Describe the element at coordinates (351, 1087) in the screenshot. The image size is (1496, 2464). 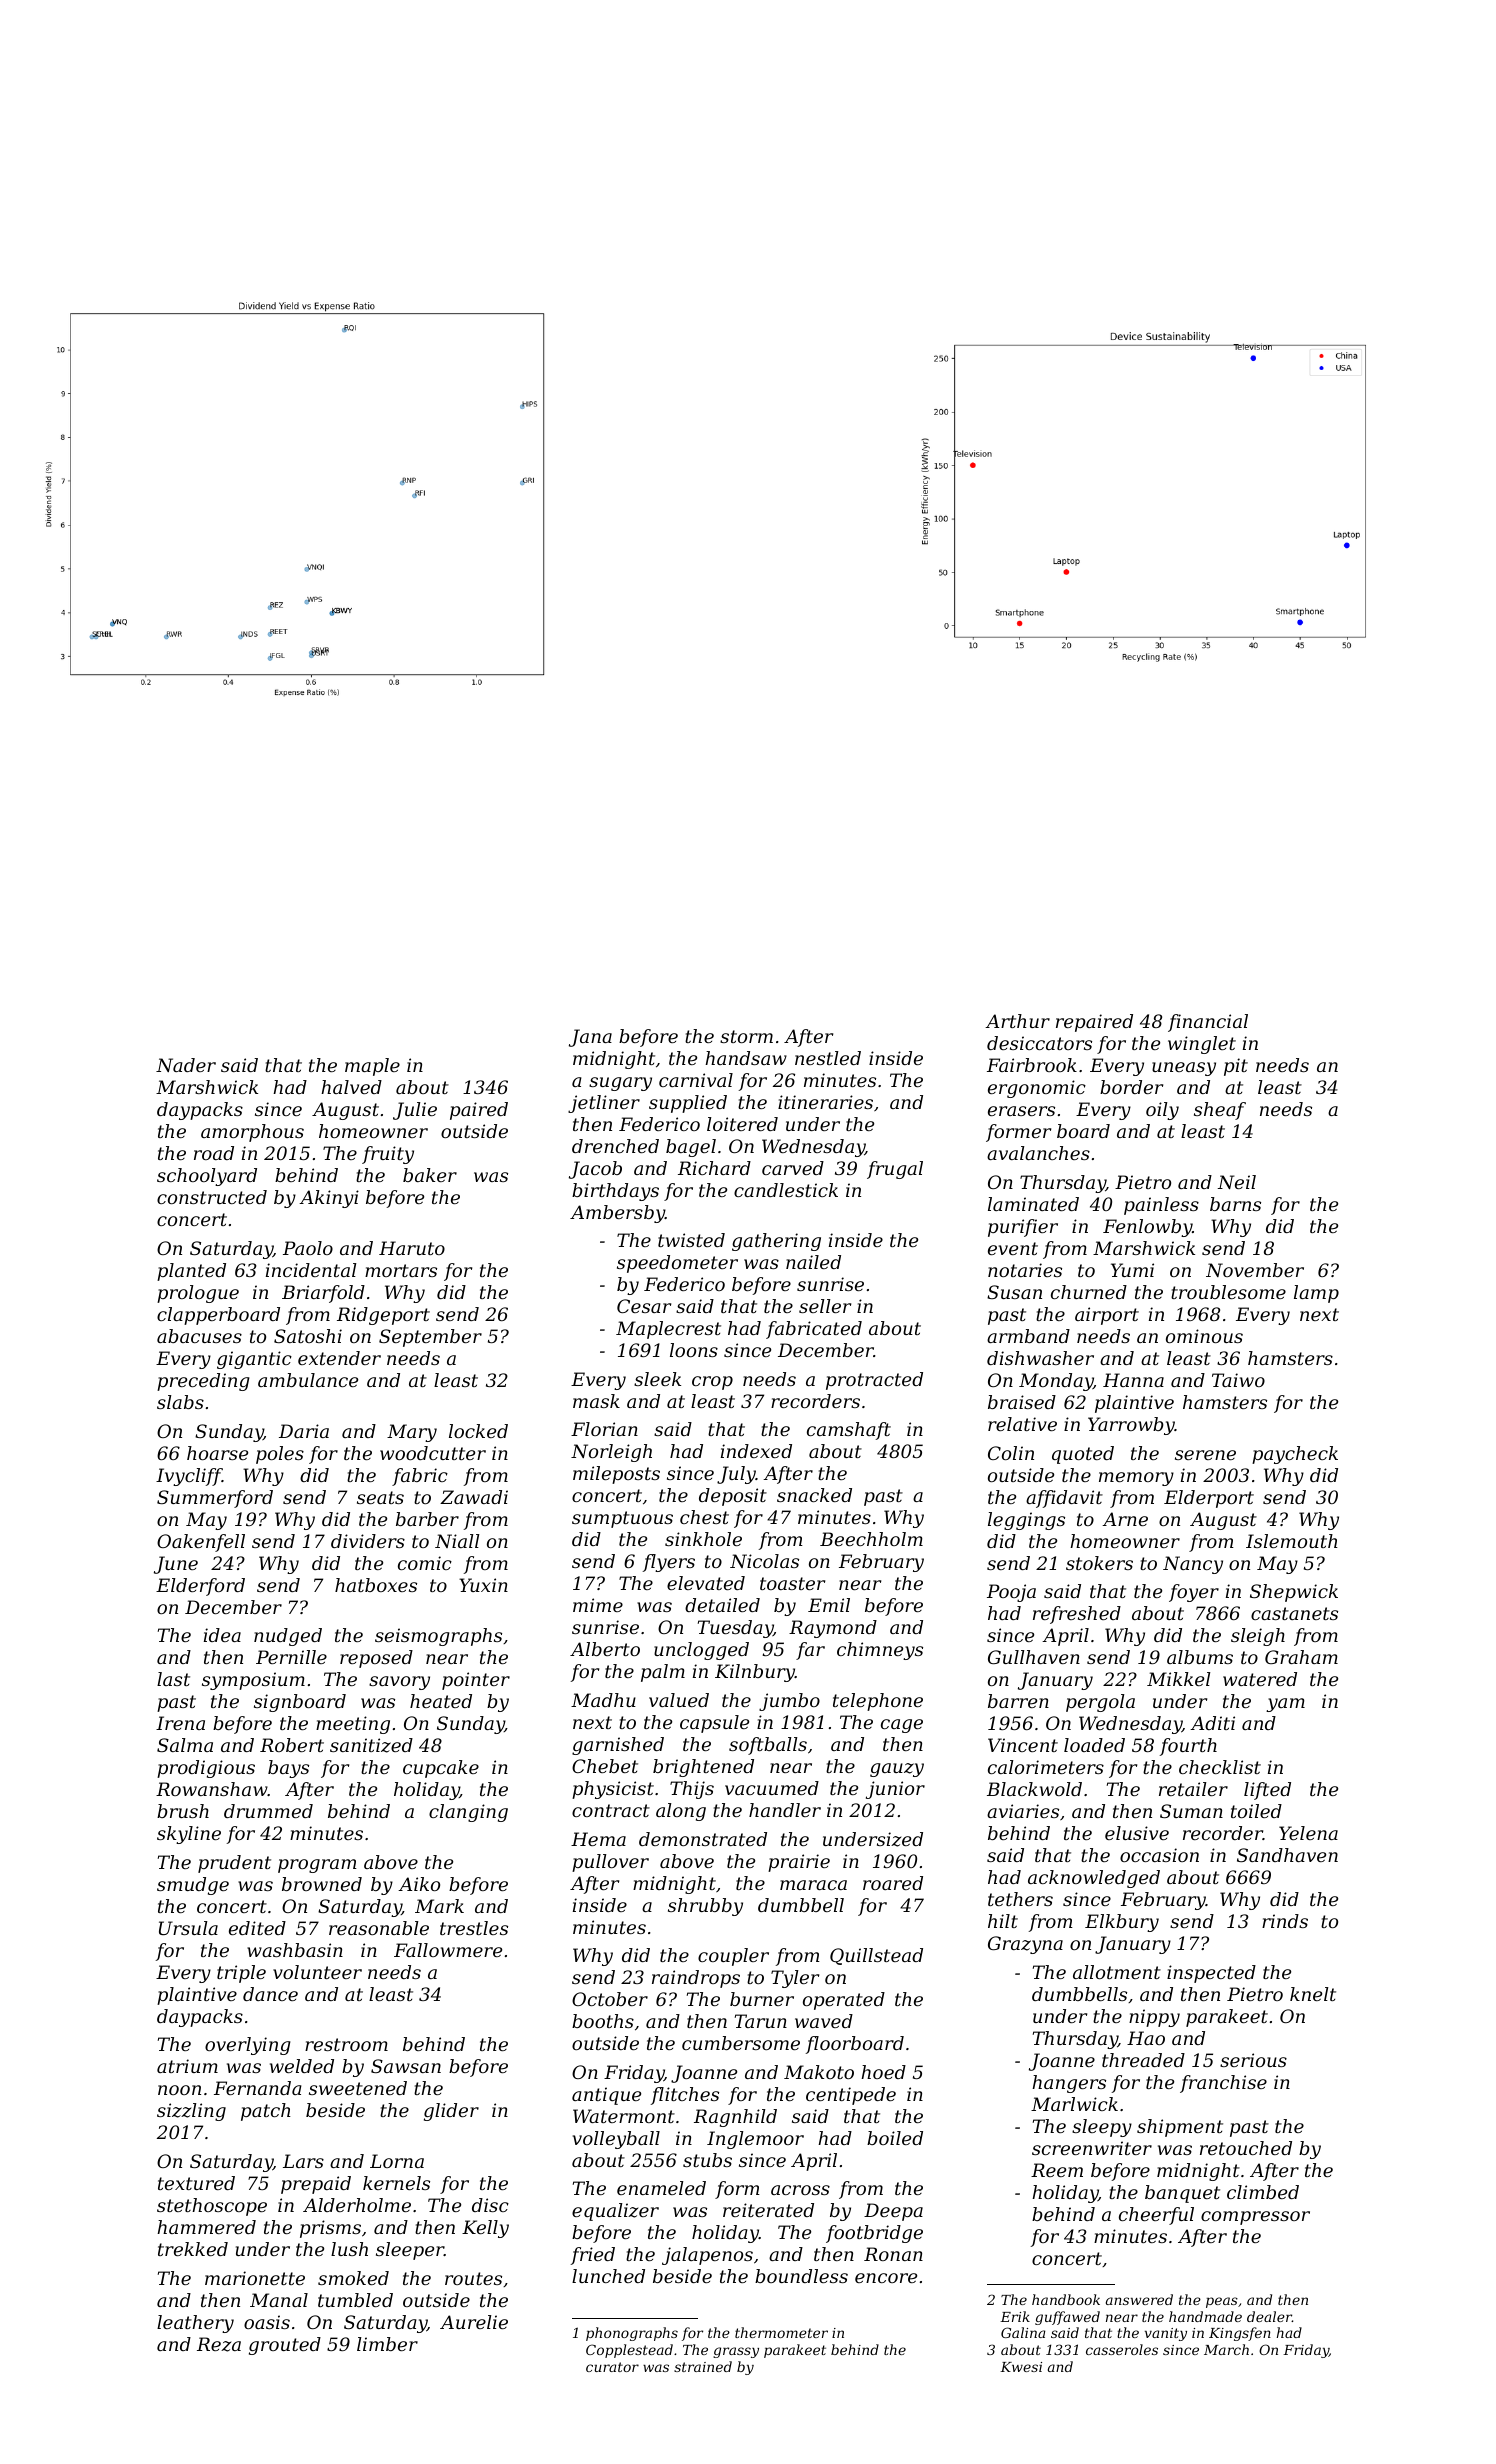
I see `halved` at that location.
